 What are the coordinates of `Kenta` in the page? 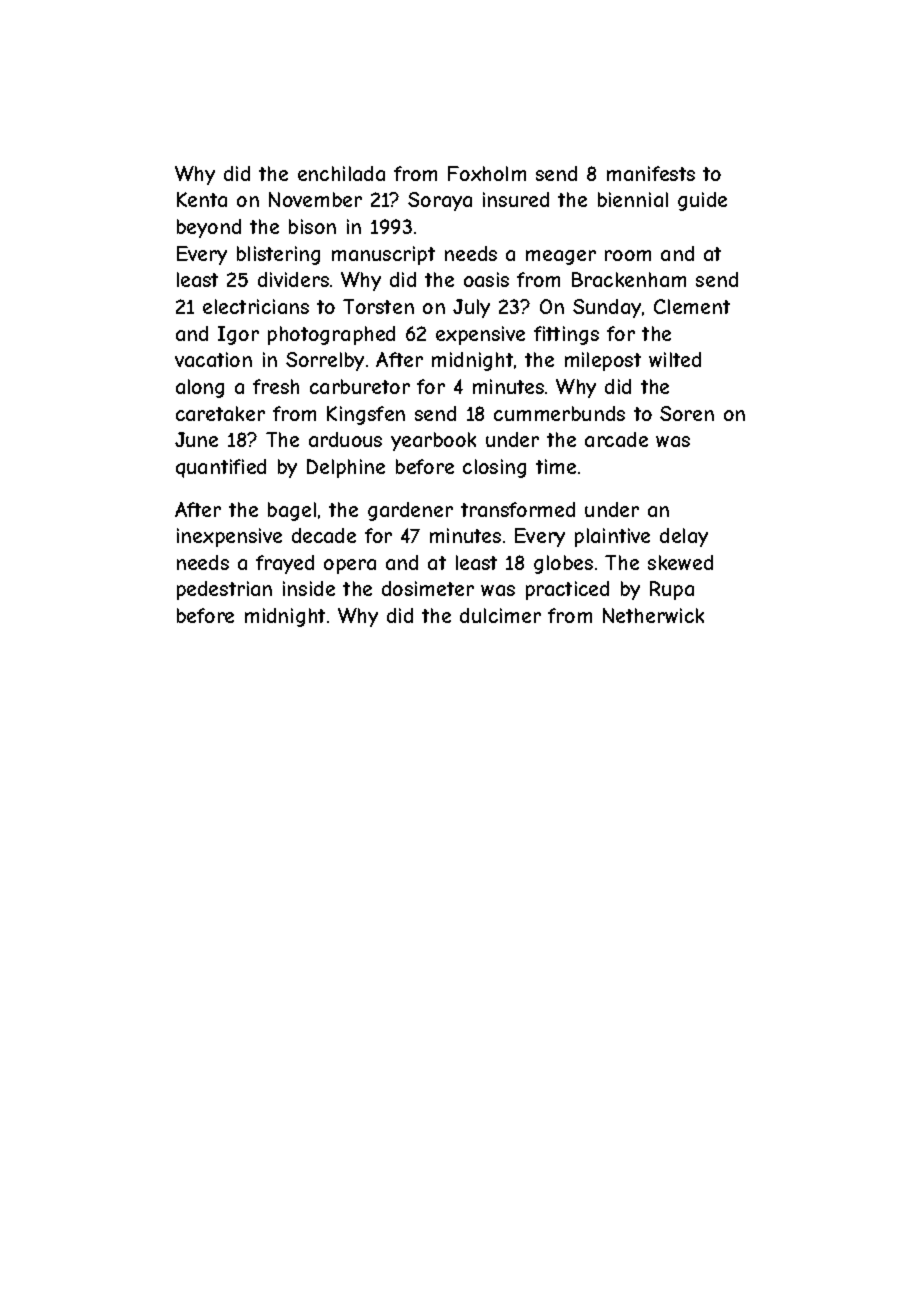 It's located at (202, 199).
